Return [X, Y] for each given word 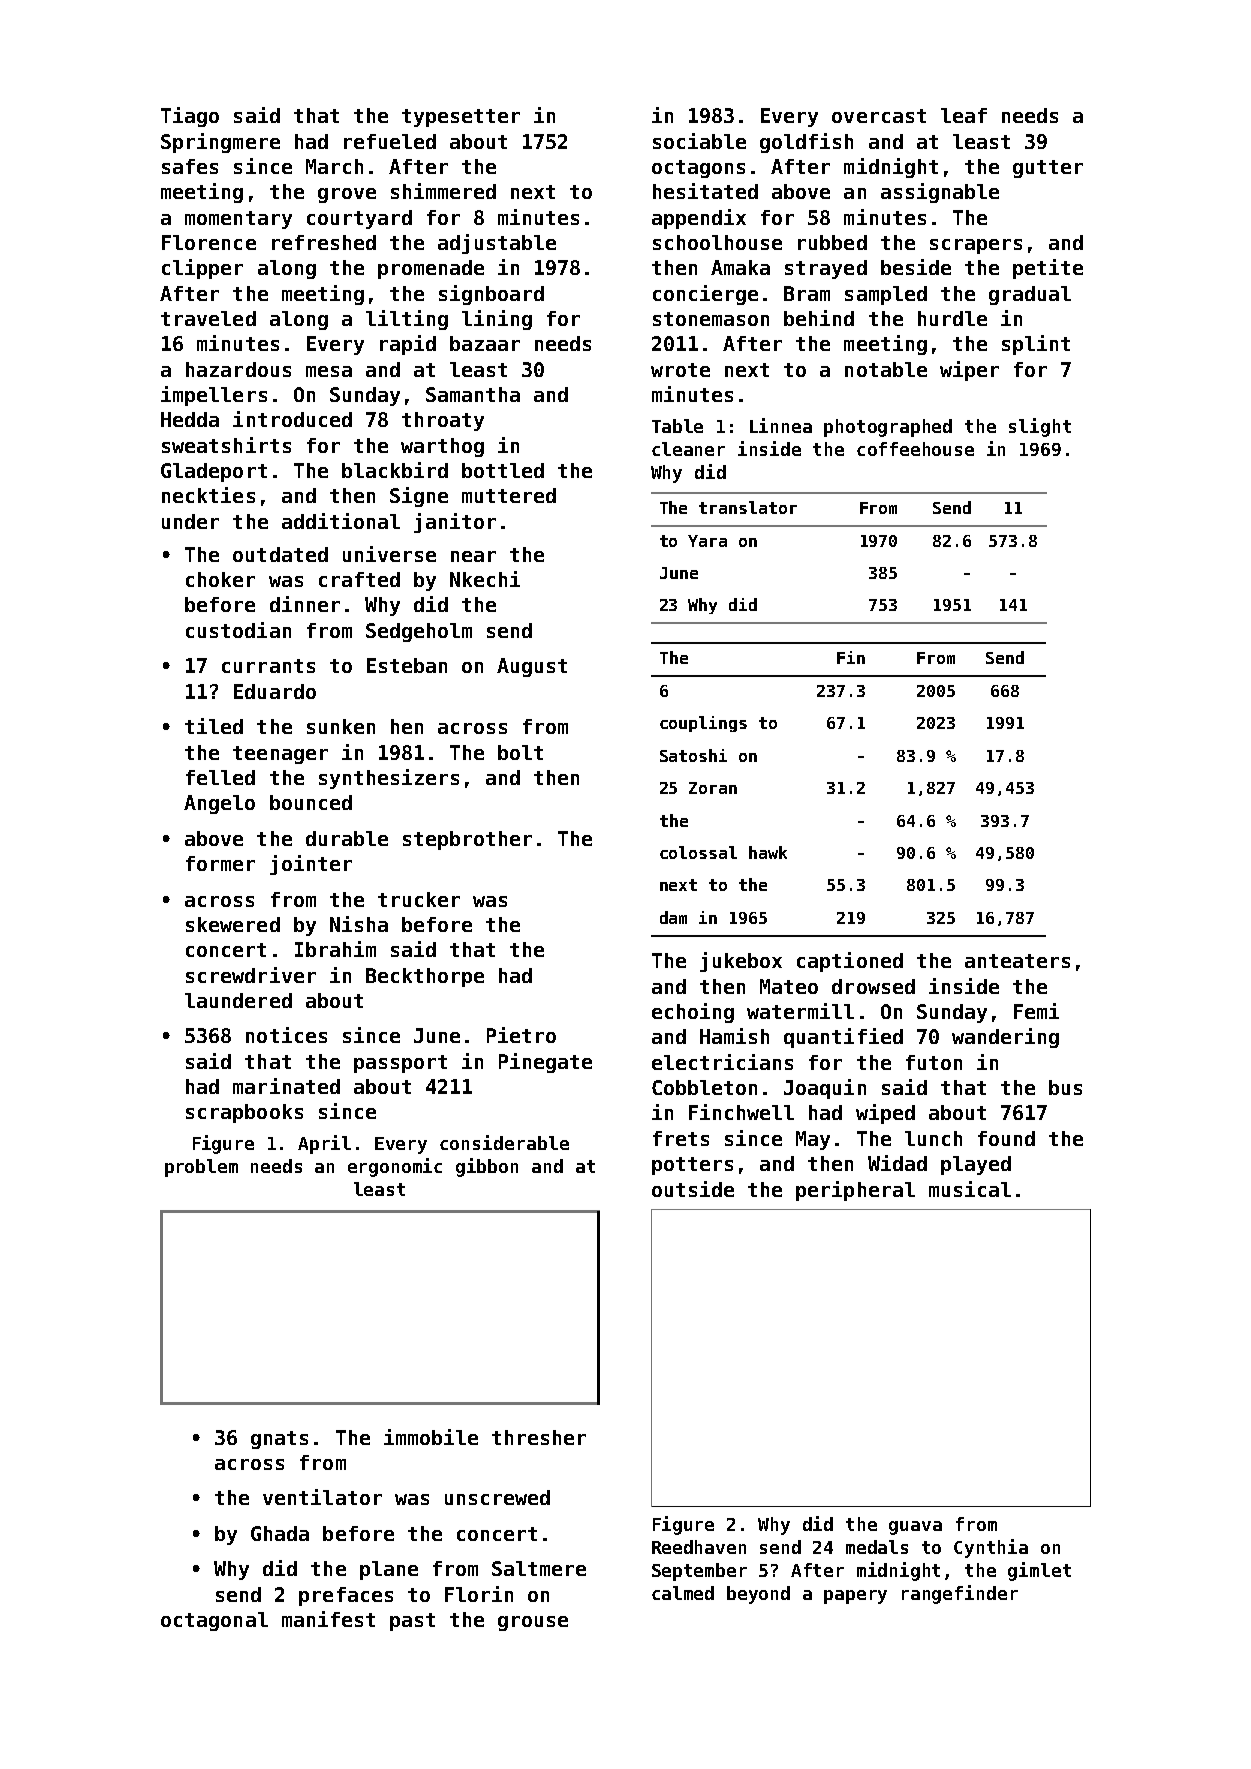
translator [748, 507]
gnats [279, 1440]
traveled [208, 318]
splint [1036, 345]
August [532, 667]
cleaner [688, 449]
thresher [539, 1437]
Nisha [359, 924]
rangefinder [960, 1594]
